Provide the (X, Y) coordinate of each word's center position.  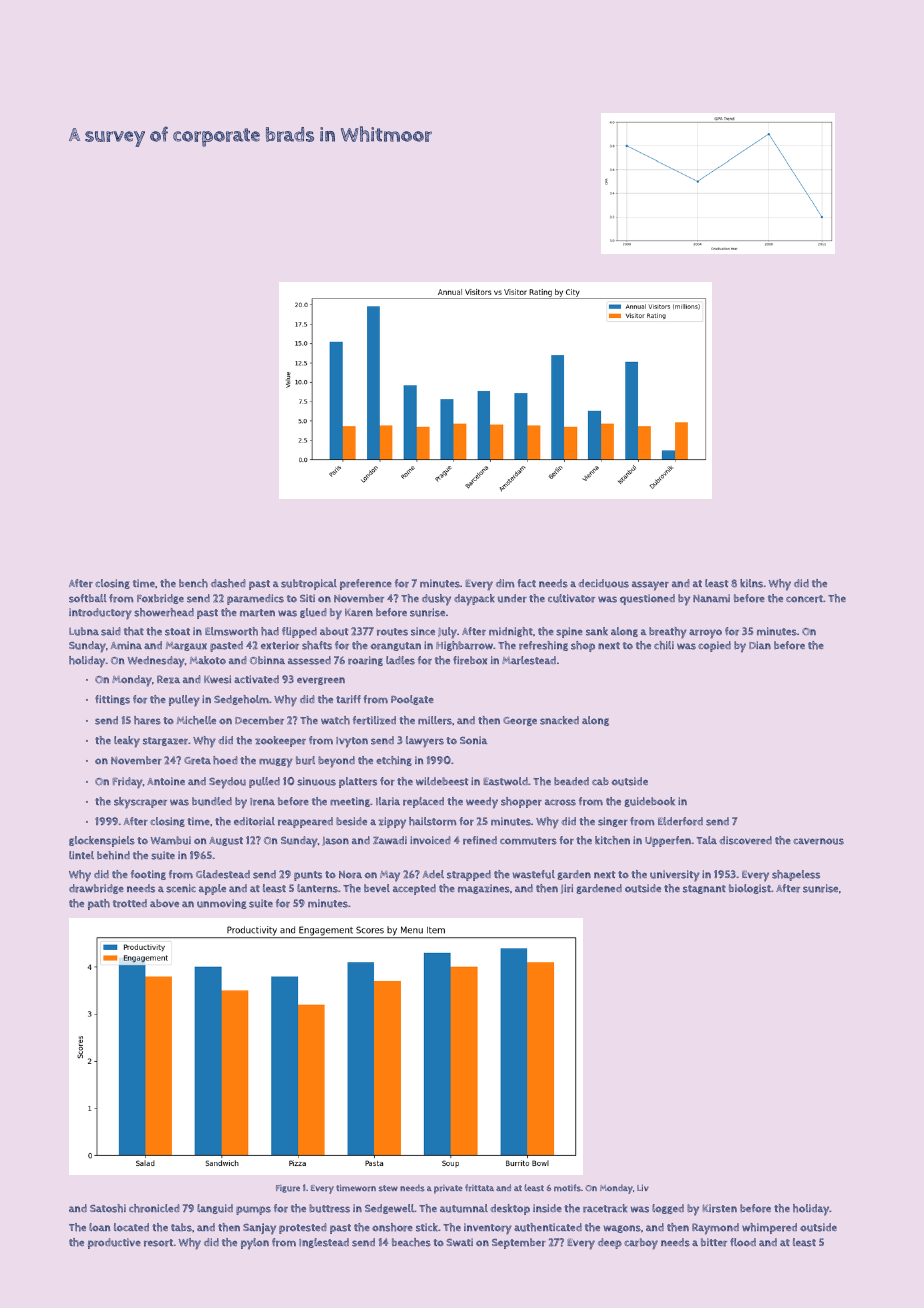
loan (99, 1227)
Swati (460, 1242)
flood (743, 1242)
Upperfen (668, 841)
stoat (177, 632)
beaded (571, 781)
